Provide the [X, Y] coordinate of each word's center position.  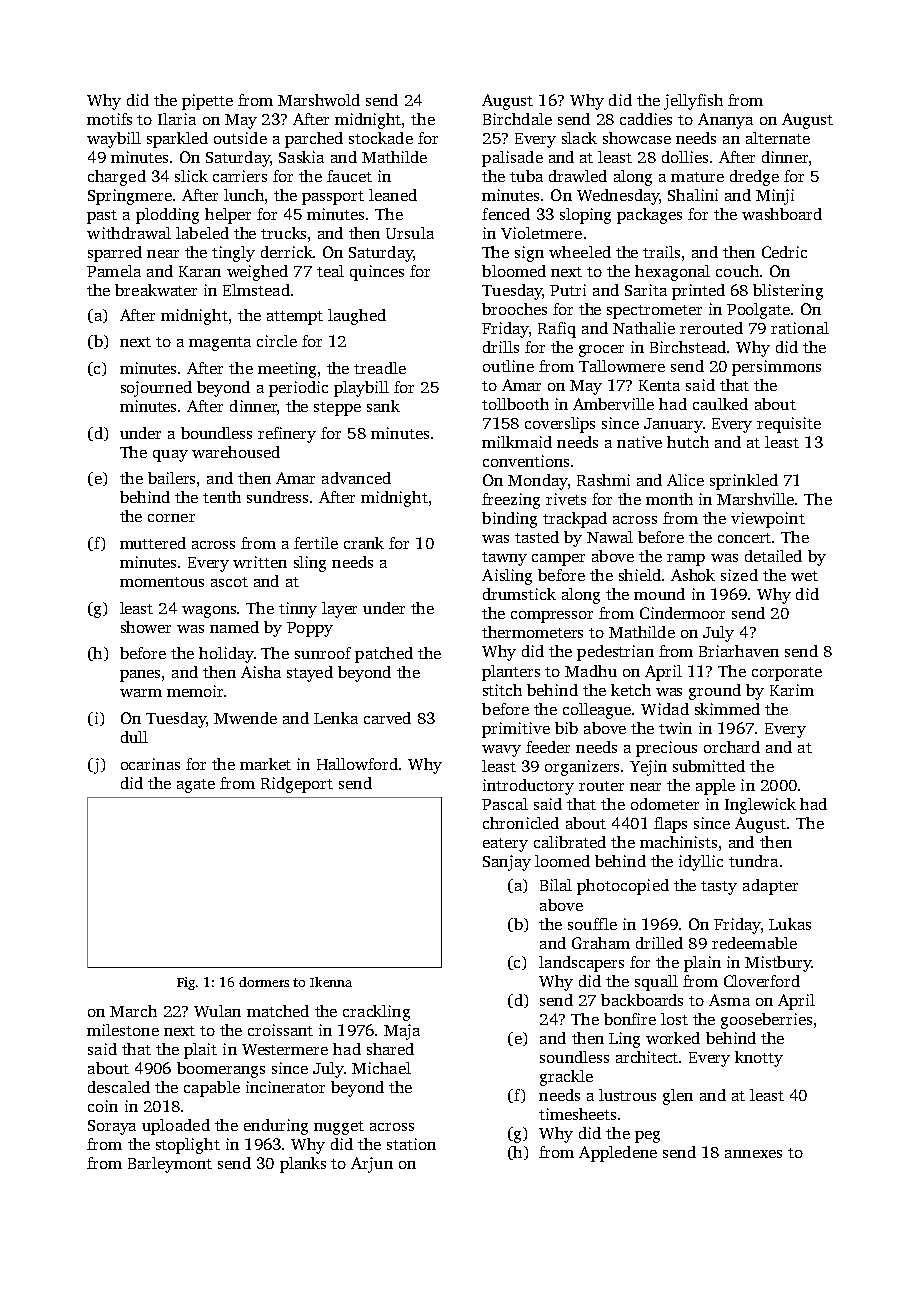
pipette [207, 102]
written [260, 562]
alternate [778, 138]
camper [558, 560]
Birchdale [517, 119]
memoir [195, 691]
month [669, 499]
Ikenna [331, 982]
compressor [552, 617]
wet [804, 576]
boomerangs [221, 1070]
